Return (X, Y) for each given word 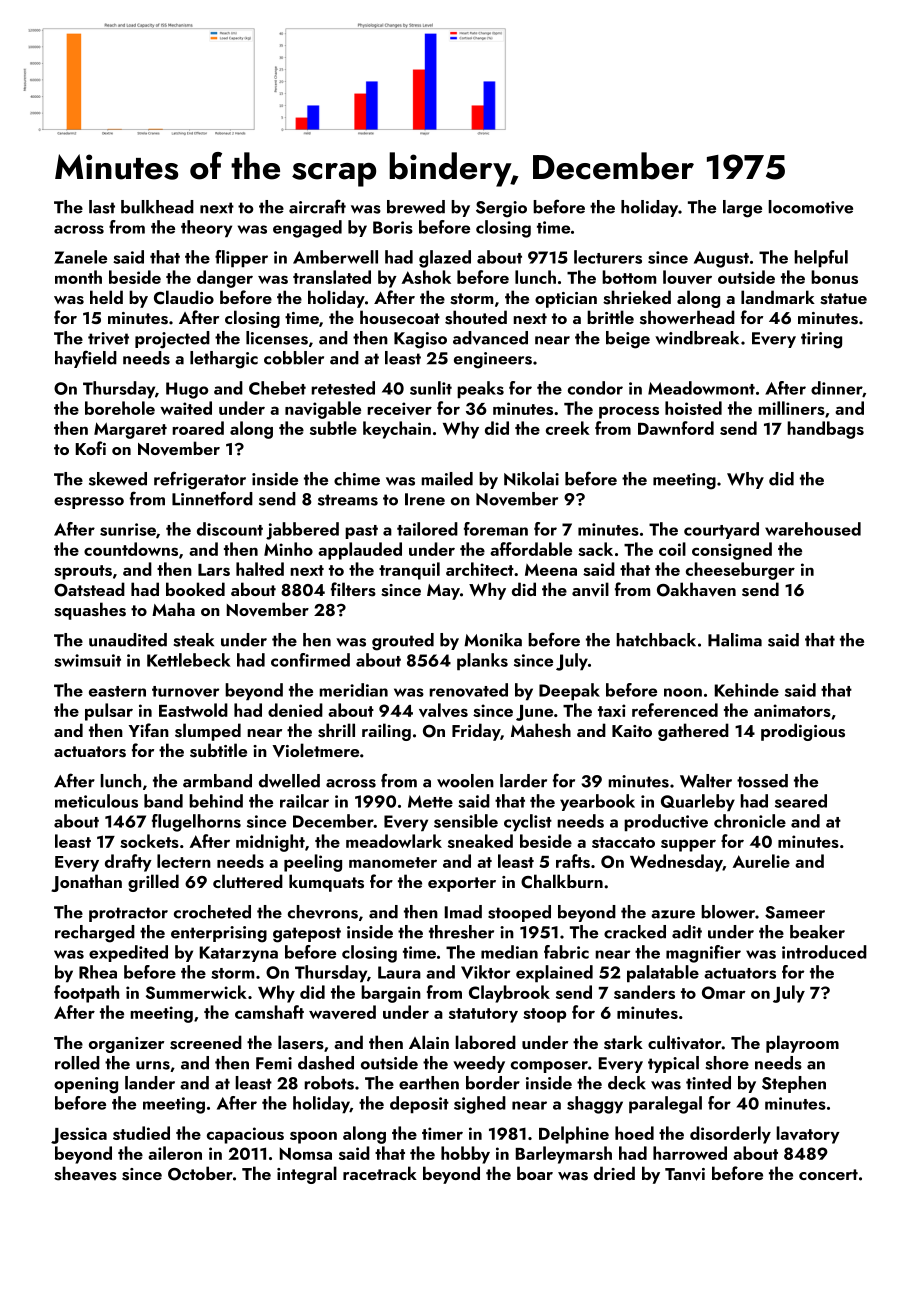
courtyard (721, 530)
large (742, 209)
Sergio (501, 209)
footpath (86, 994)
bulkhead (157, 207)
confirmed (310, 660)
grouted (403, 642)
